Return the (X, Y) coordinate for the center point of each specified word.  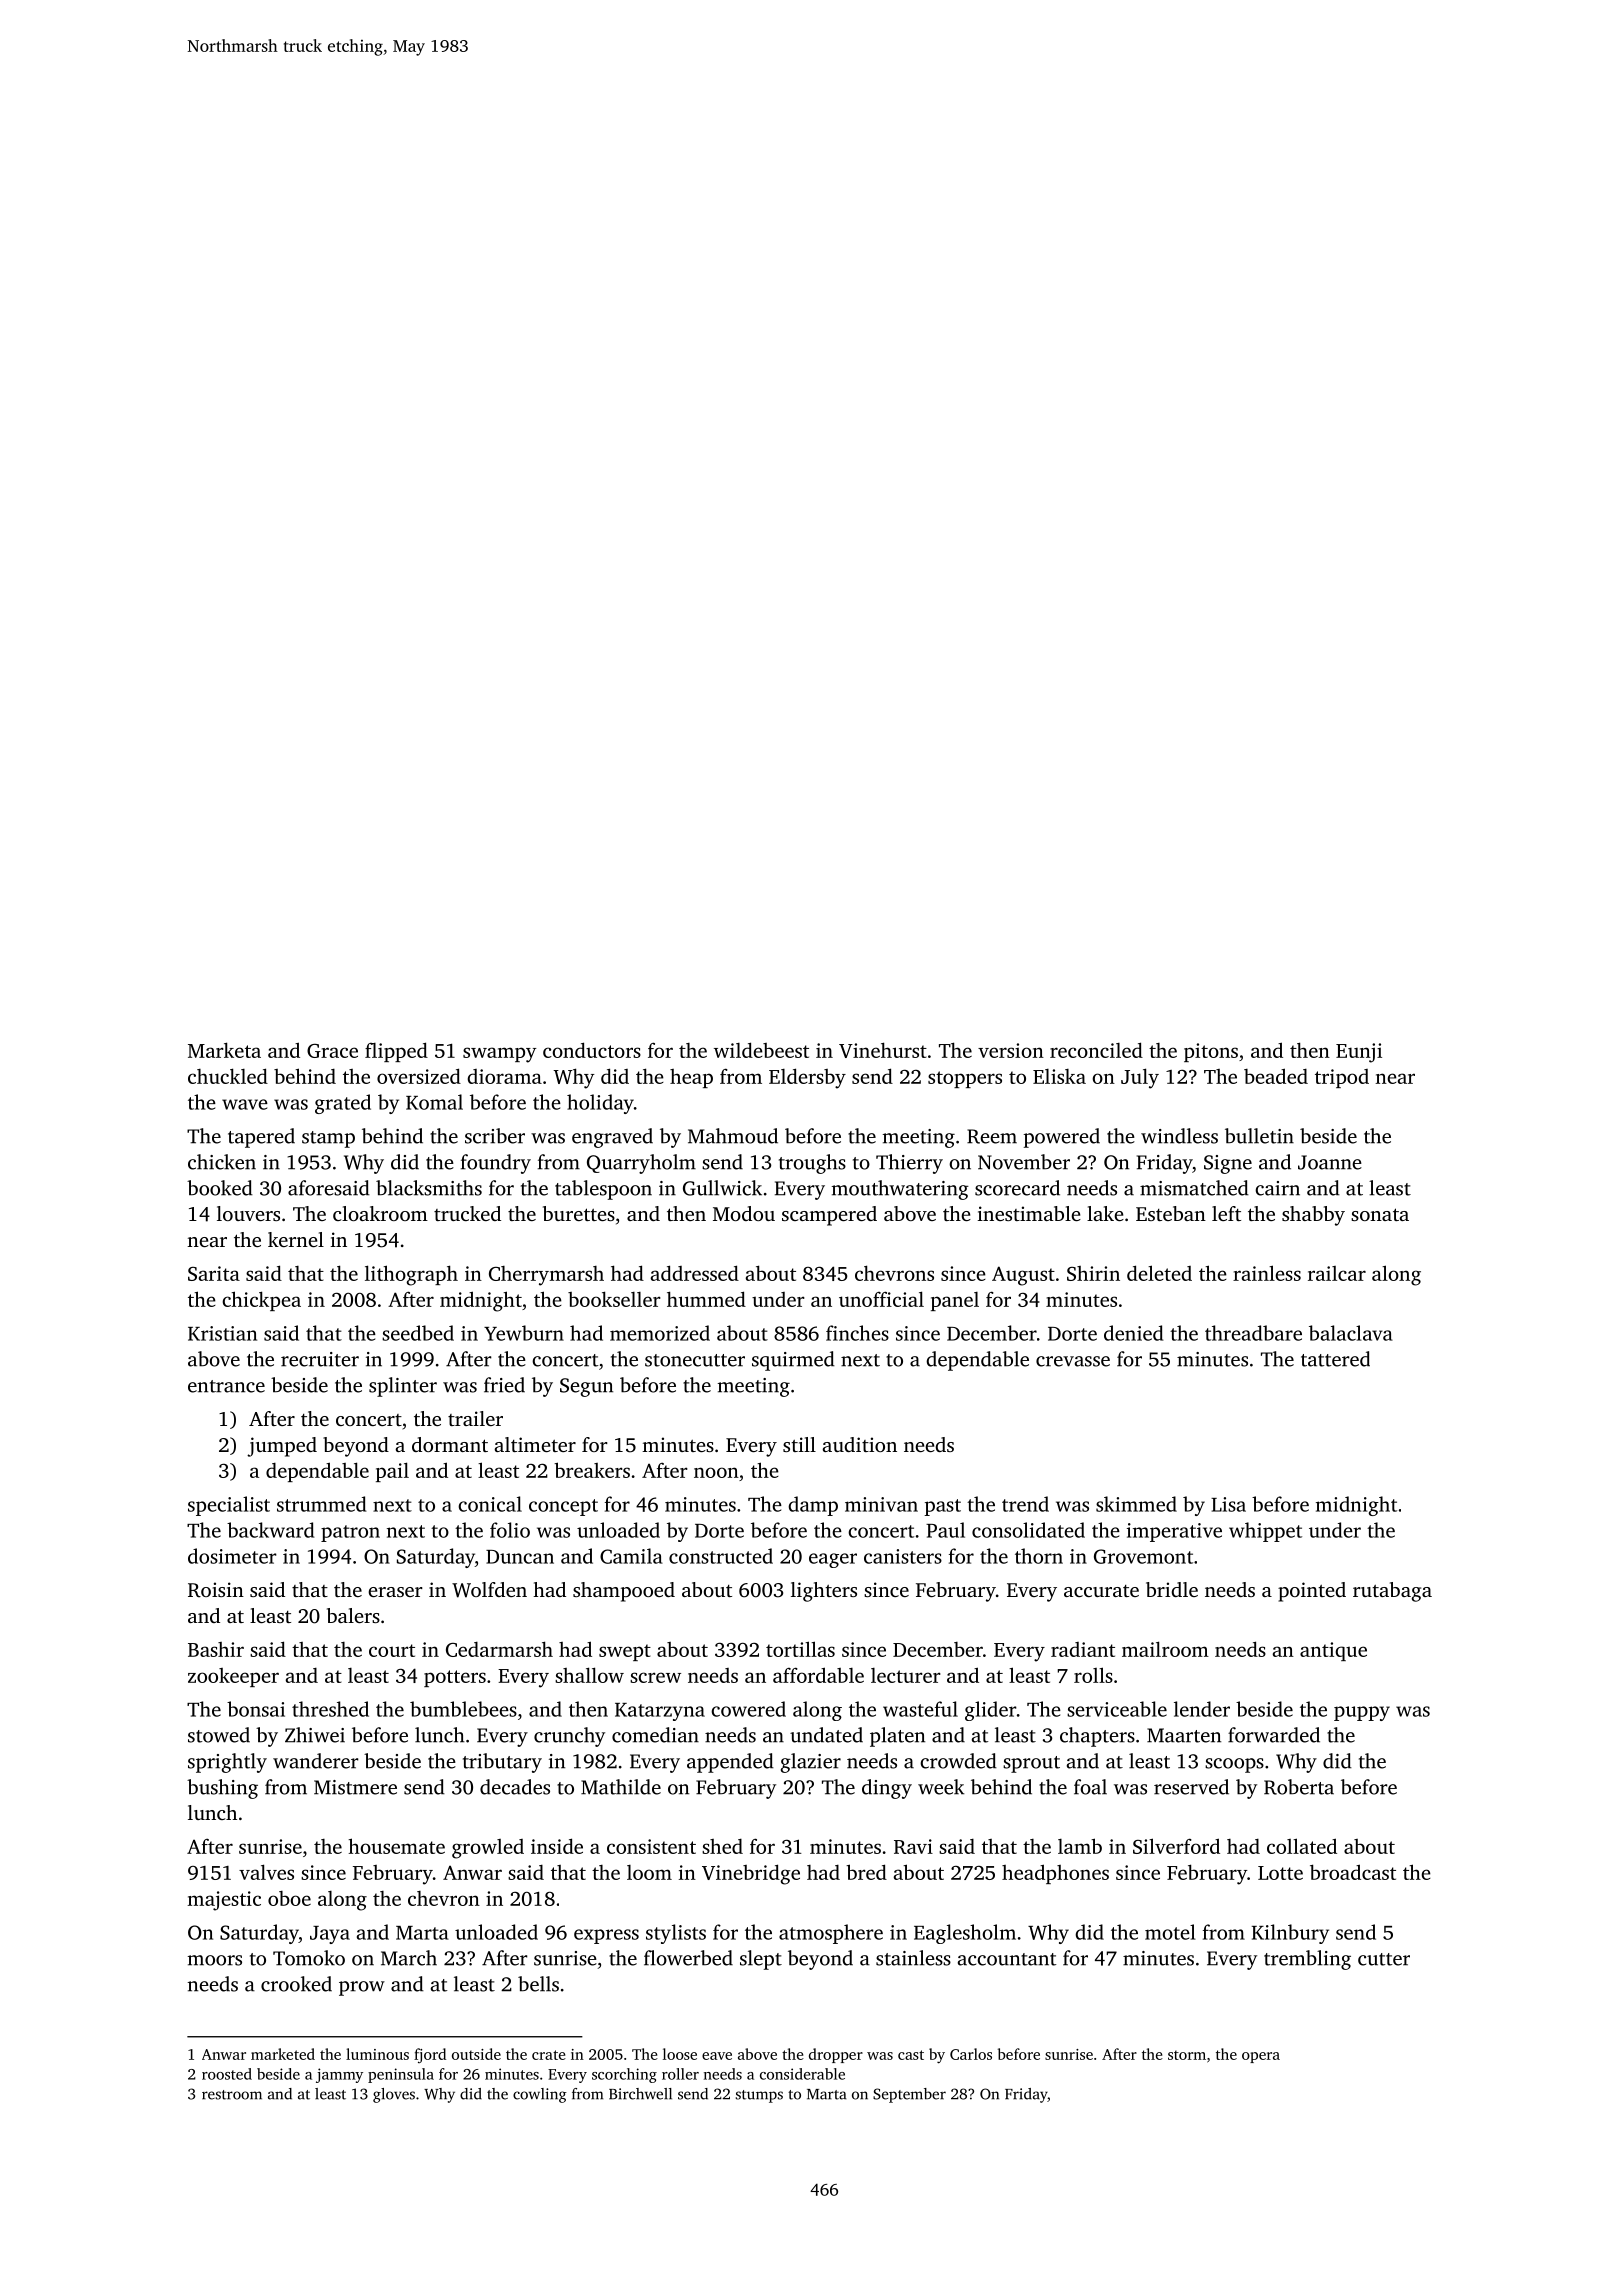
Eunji (1359, 1053)
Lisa (1228, 1504)
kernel (296, 1239)
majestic (224, 1901)
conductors (592, 1050)
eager (833, 1560)
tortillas (800, 1649)
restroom (232, 2095)
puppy (1362, 1713)
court (392, 1650)
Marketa (224, 1050)
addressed (695, 1273)
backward (270, 1530)
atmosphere (831, 1934)
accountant (1007, 1959)
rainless (1267, 1273)
